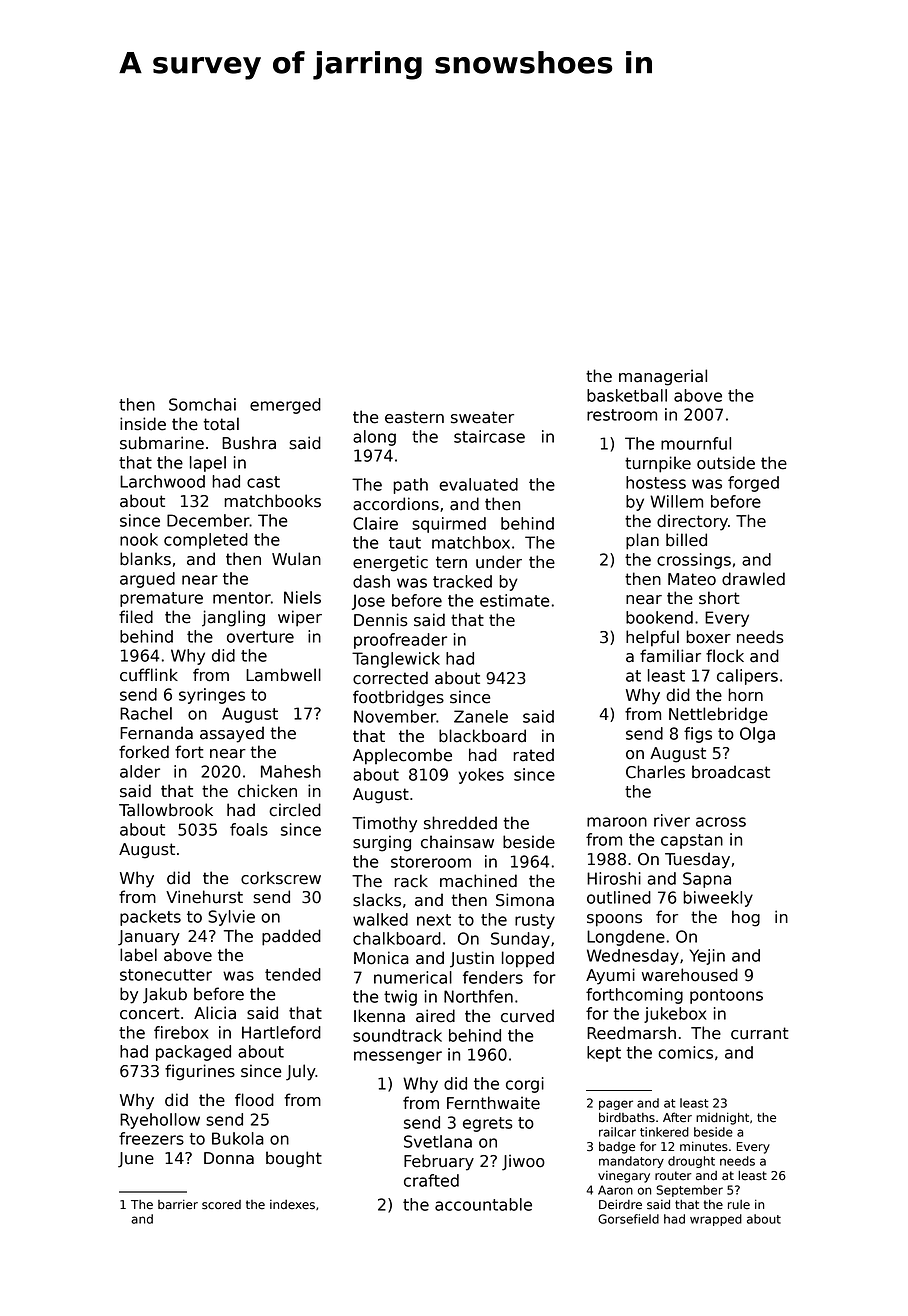 The width and height of the screenshot is (908, 1316). Describe the element at coordinates (202, 404) in the screenshot. I see `Somchai` at that location.
